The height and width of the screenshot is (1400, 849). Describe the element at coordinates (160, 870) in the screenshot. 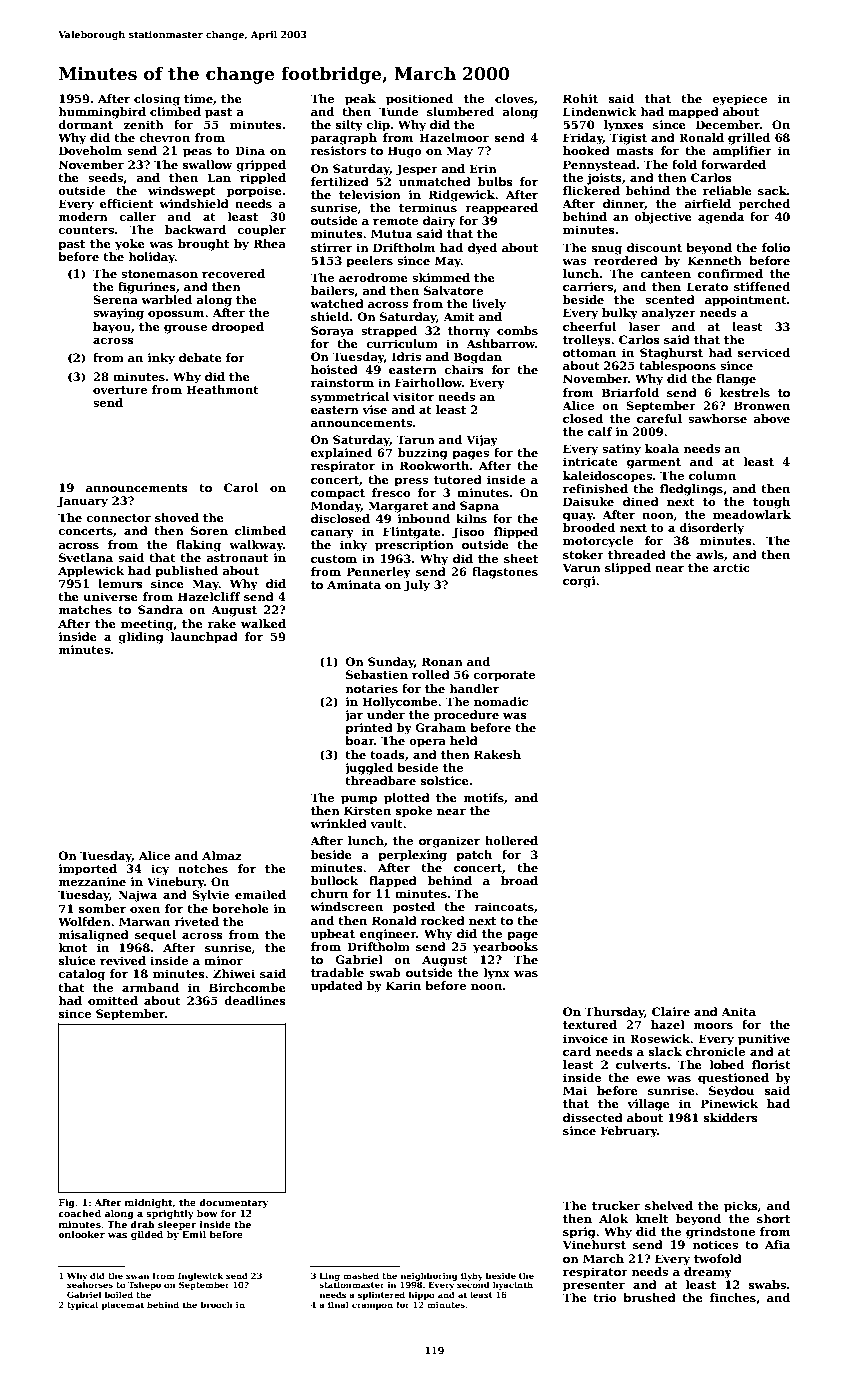

I see `icy` at that location.
